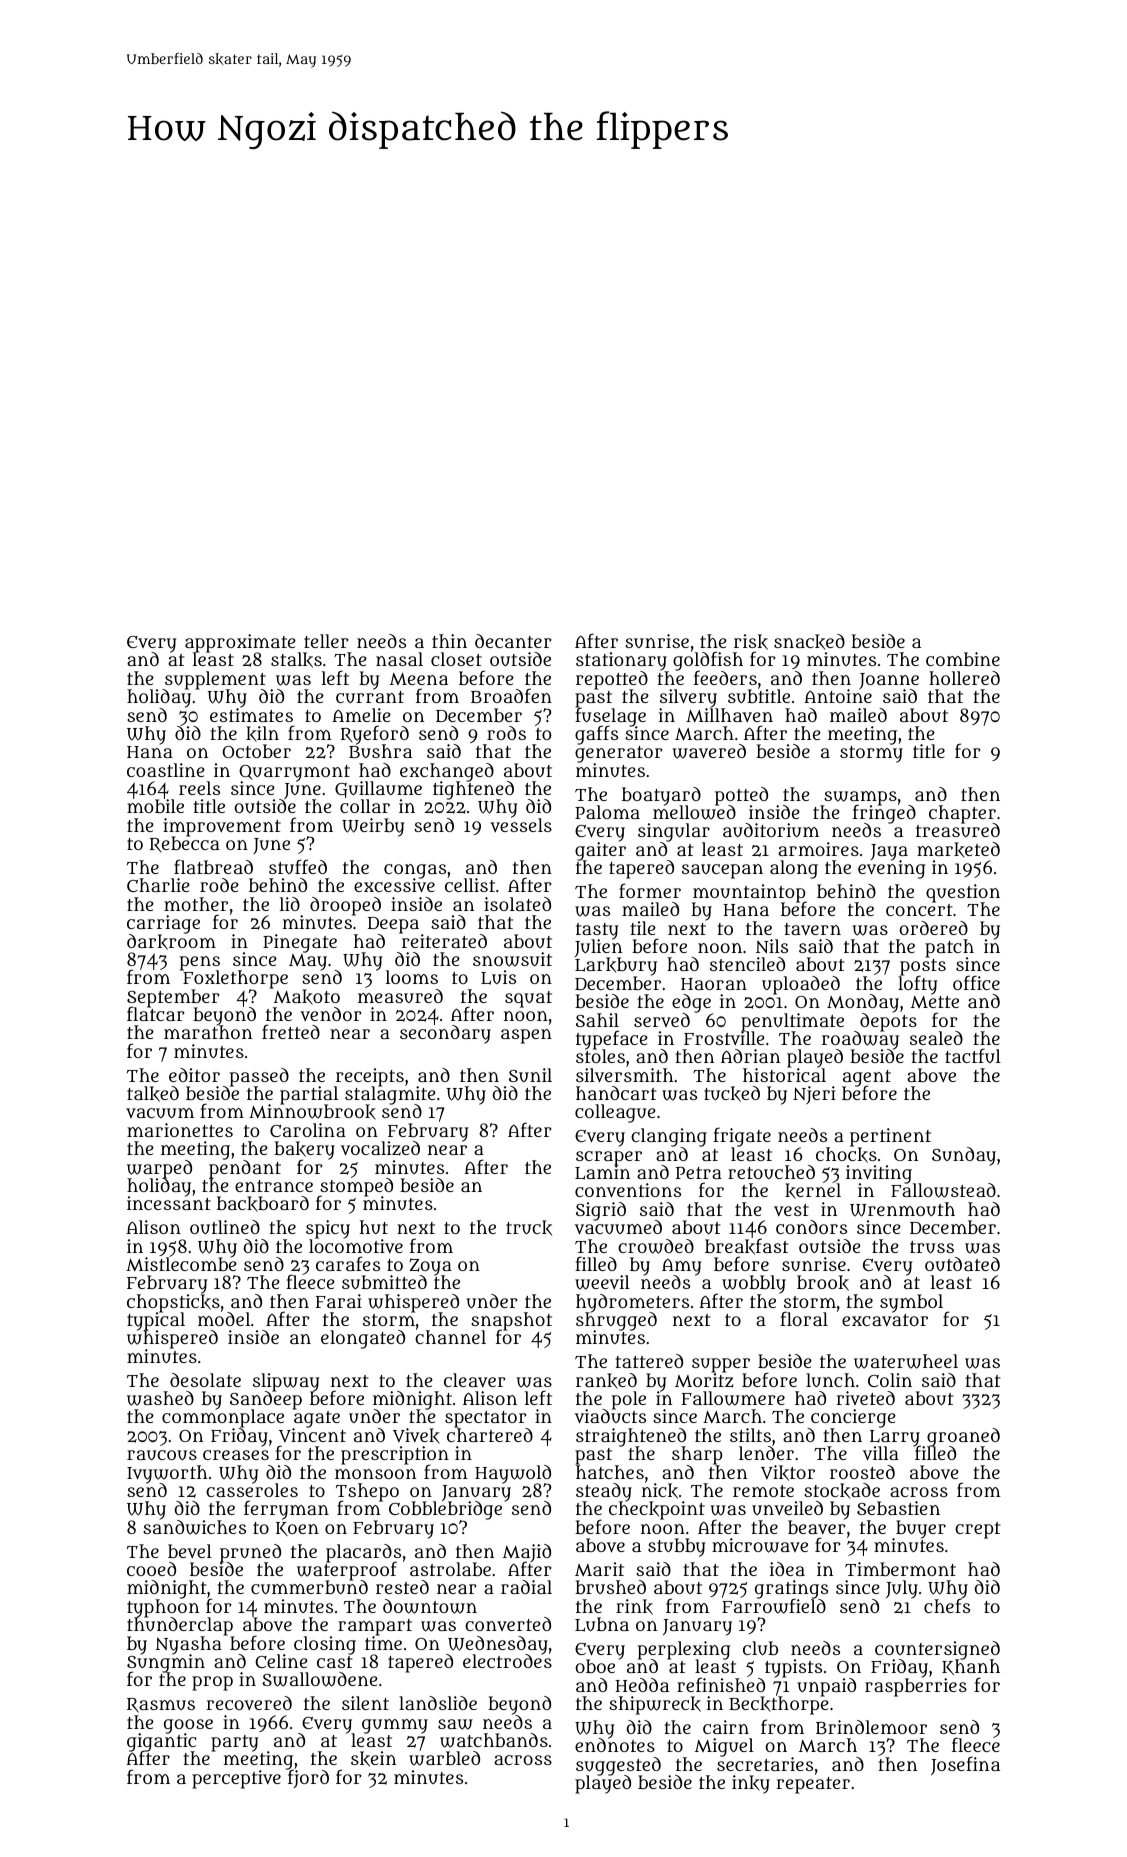  I want to click on checkpoint, so click(657, 1511).
